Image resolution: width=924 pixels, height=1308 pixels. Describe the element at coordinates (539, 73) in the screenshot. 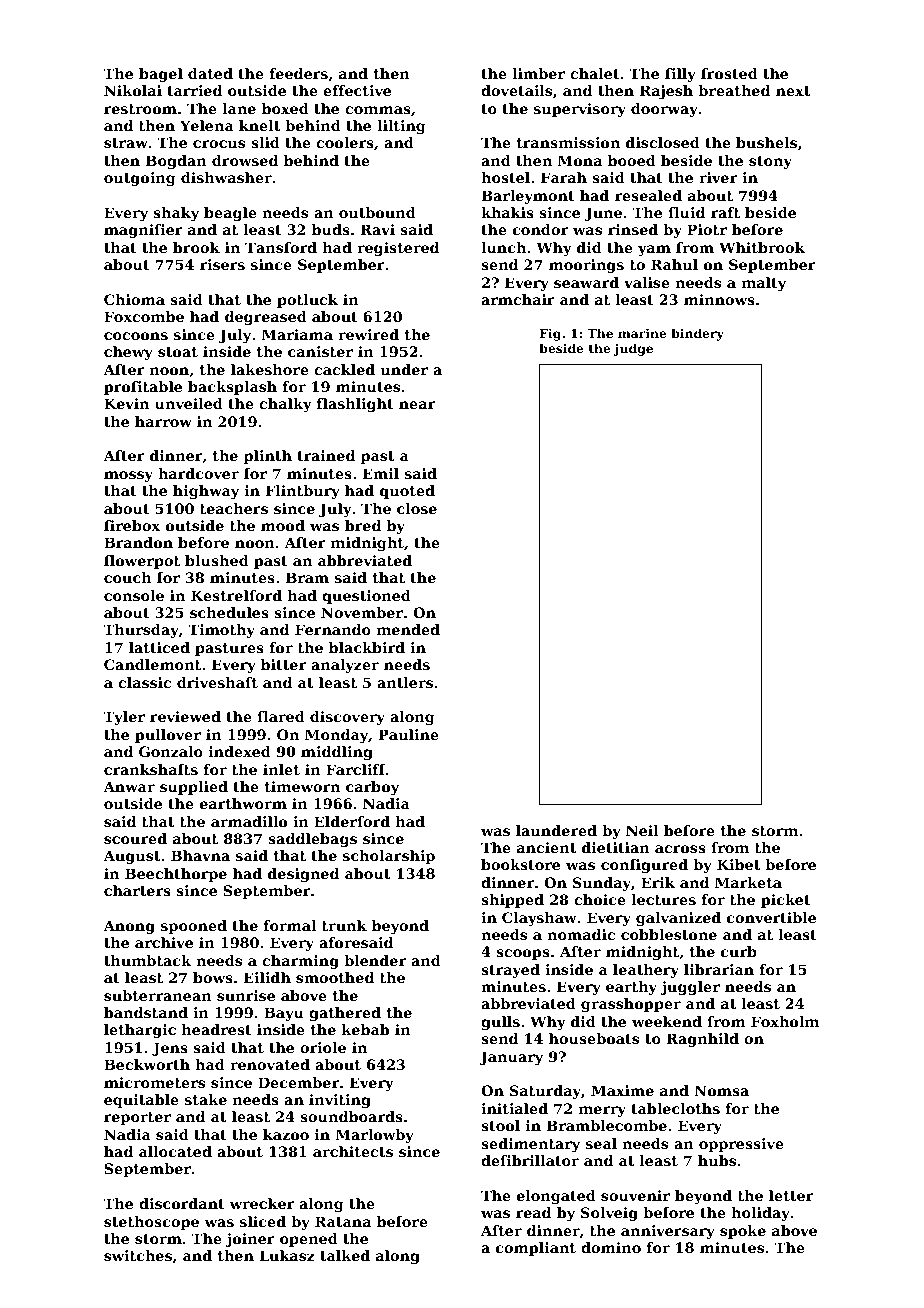

I see `limber` at that location.
